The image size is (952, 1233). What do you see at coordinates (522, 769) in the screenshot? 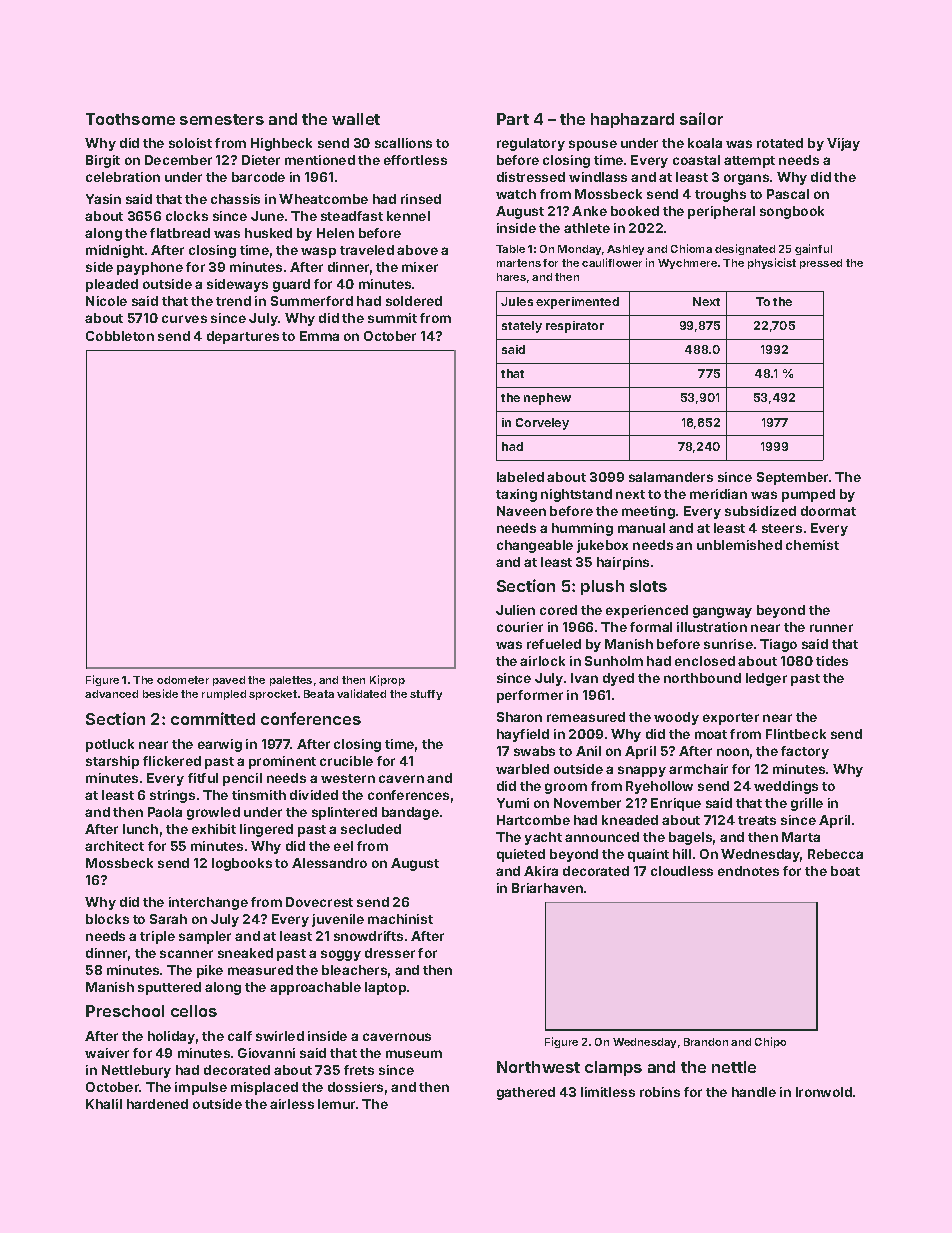
I see `warbled` at bounding box center [522, 769].
